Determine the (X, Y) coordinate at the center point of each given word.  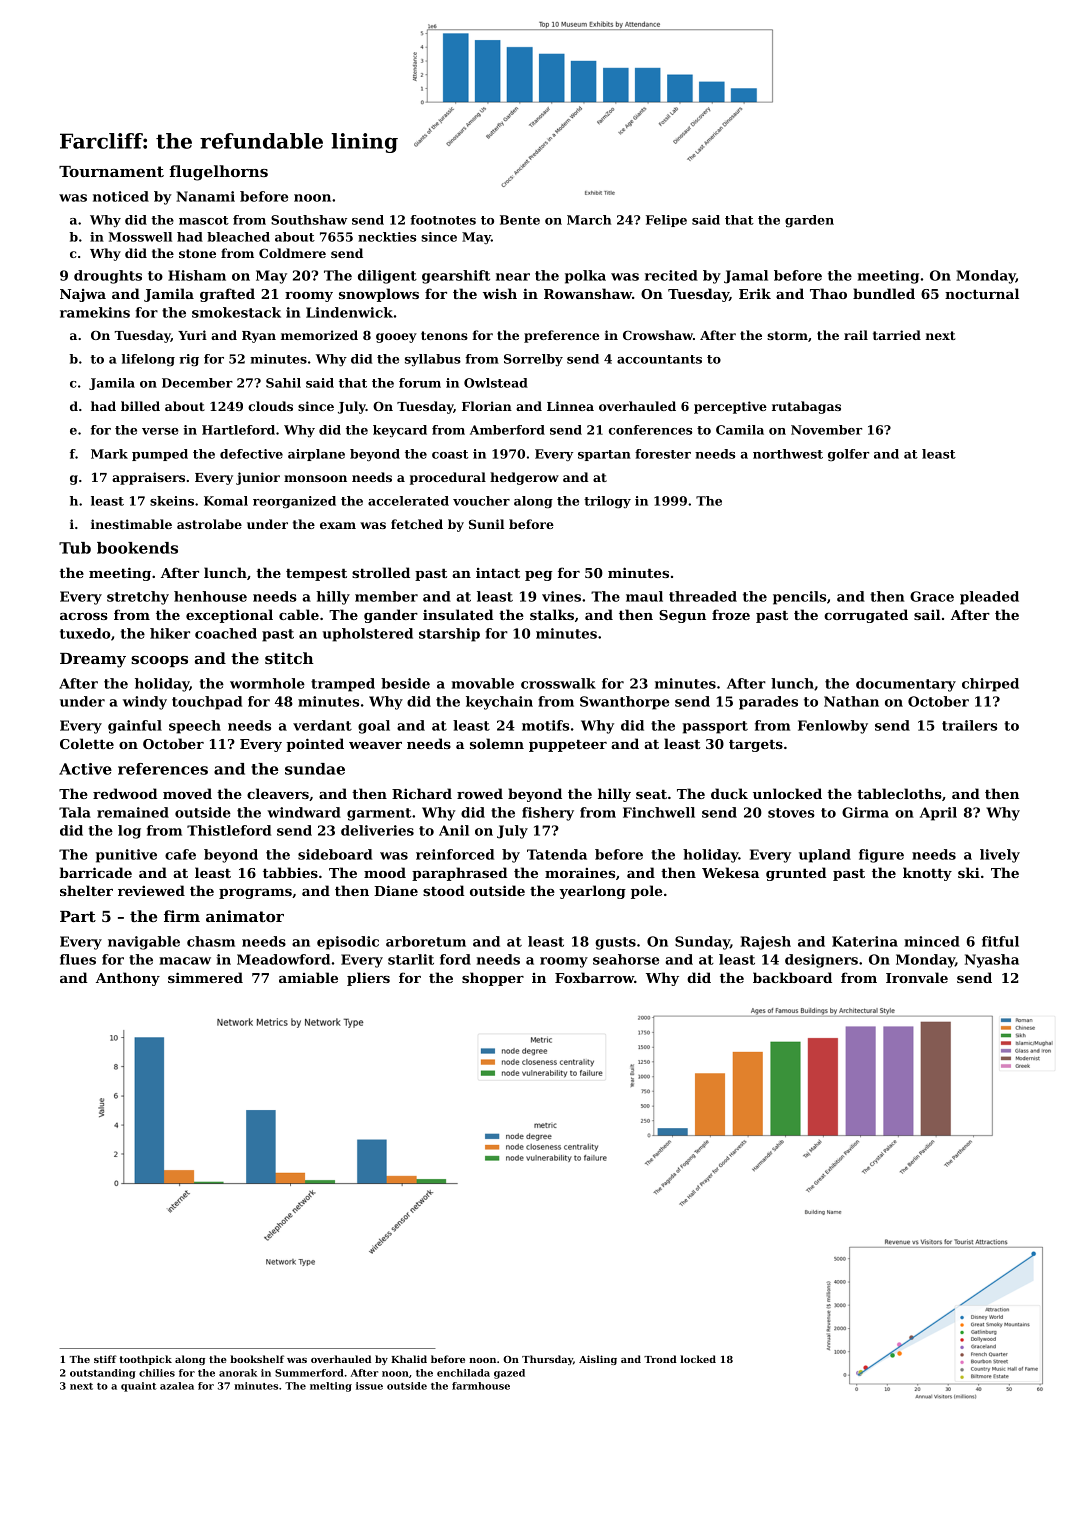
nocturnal (982, 293)
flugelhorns (218, 173)
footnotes (443, 220)
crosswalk (558, 683)
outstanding (103, 1374)
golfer (848, 455)
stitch (289, 658)
